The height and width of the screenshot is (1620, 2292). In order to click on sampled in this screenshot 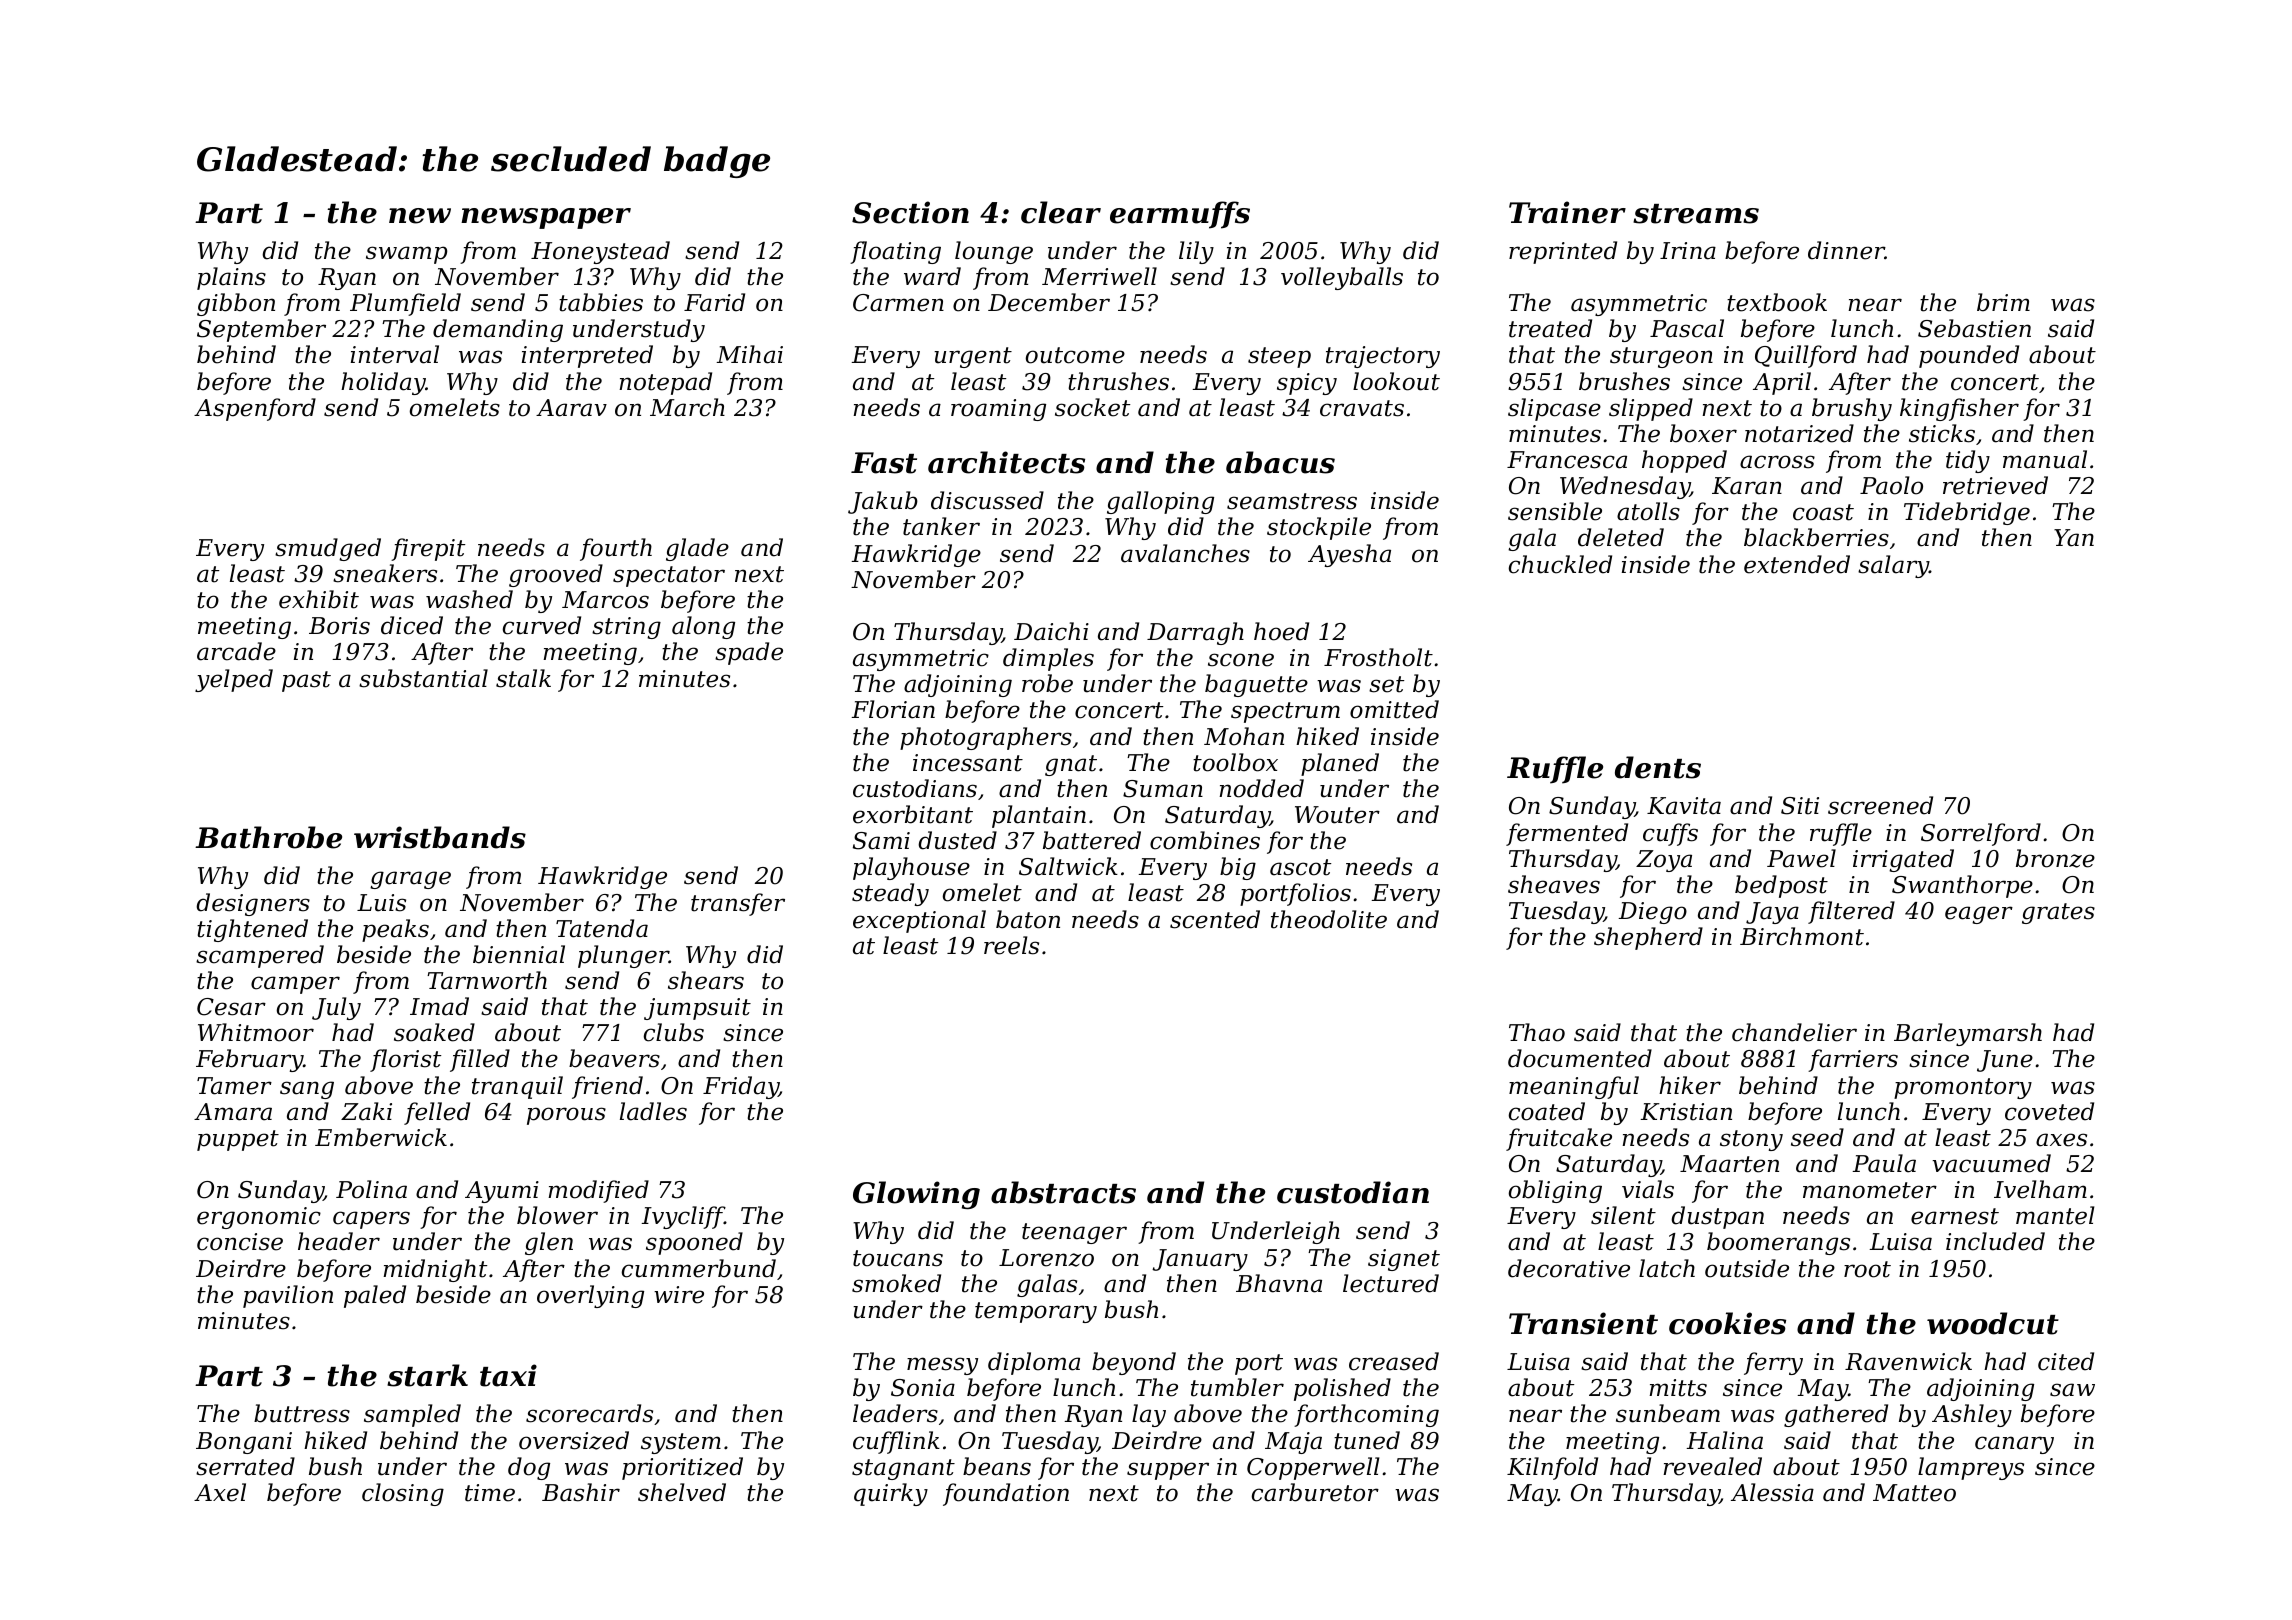, I will do `click(412, 1415)`.
